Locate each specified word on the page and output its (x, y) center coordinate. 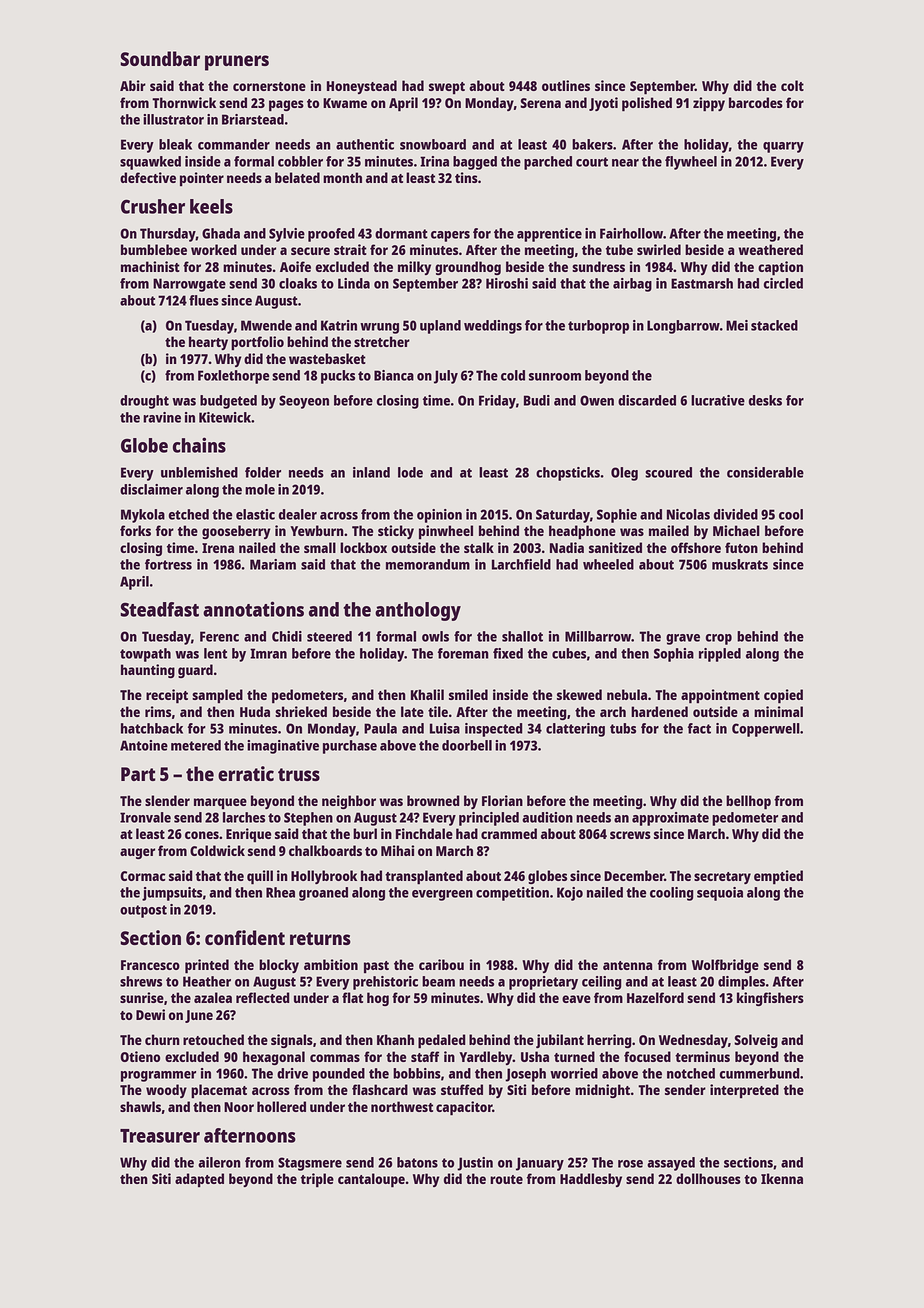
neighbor (349, 802)
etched (189, 514)
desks (765, 400)
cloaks (298, 283)
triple (317, 1180)
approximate (670, 819)
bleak (175, 144)
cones (202, 835)
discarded (647, 400)
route (506, 1179)
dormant (401, 233)
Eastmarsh (702, 283)
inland (371, 472)
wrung (379, 328)
